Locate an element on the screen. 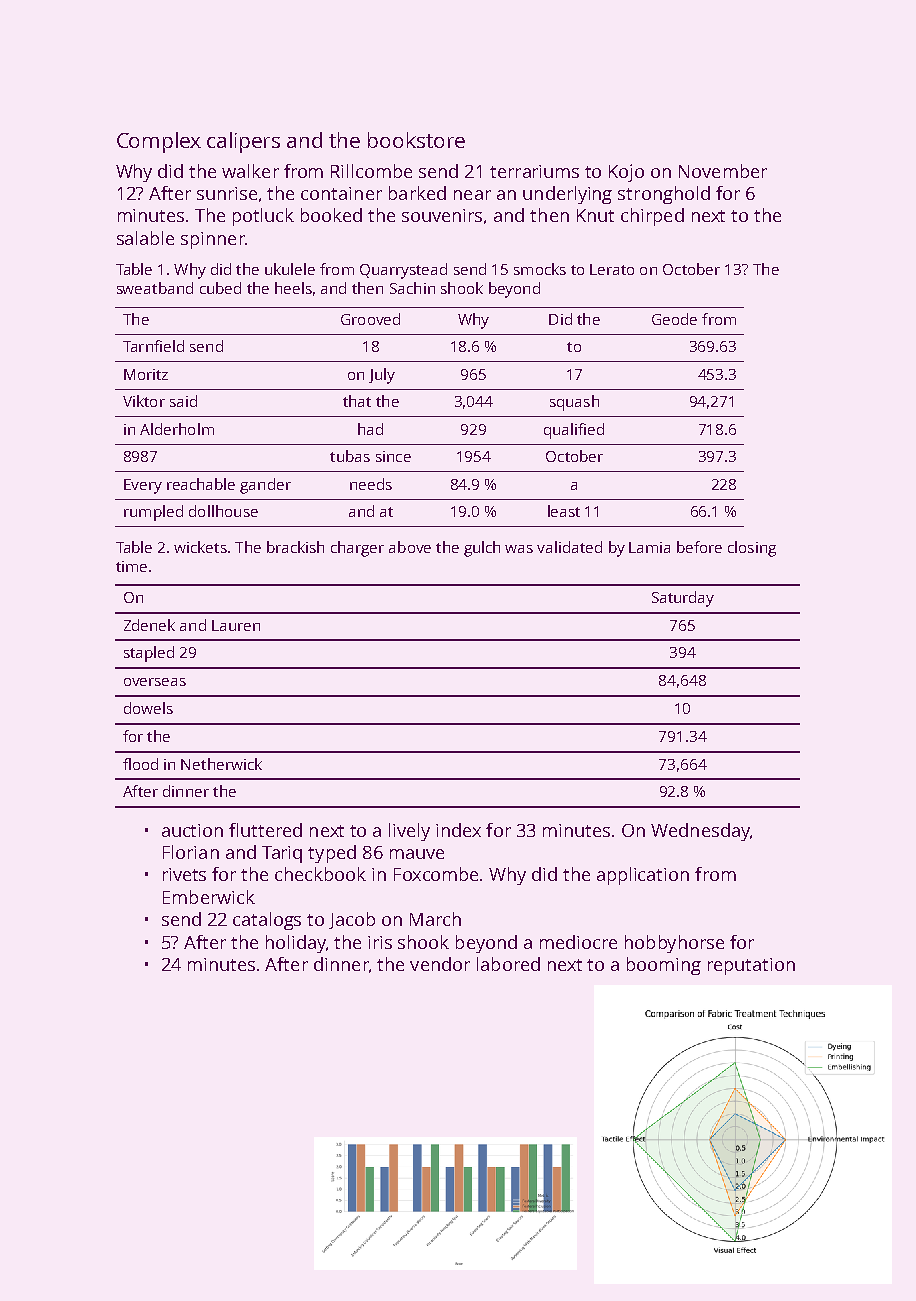 The height and width of the screenshot is (1301, 916). holiday is located at coordinates (296, 944).
